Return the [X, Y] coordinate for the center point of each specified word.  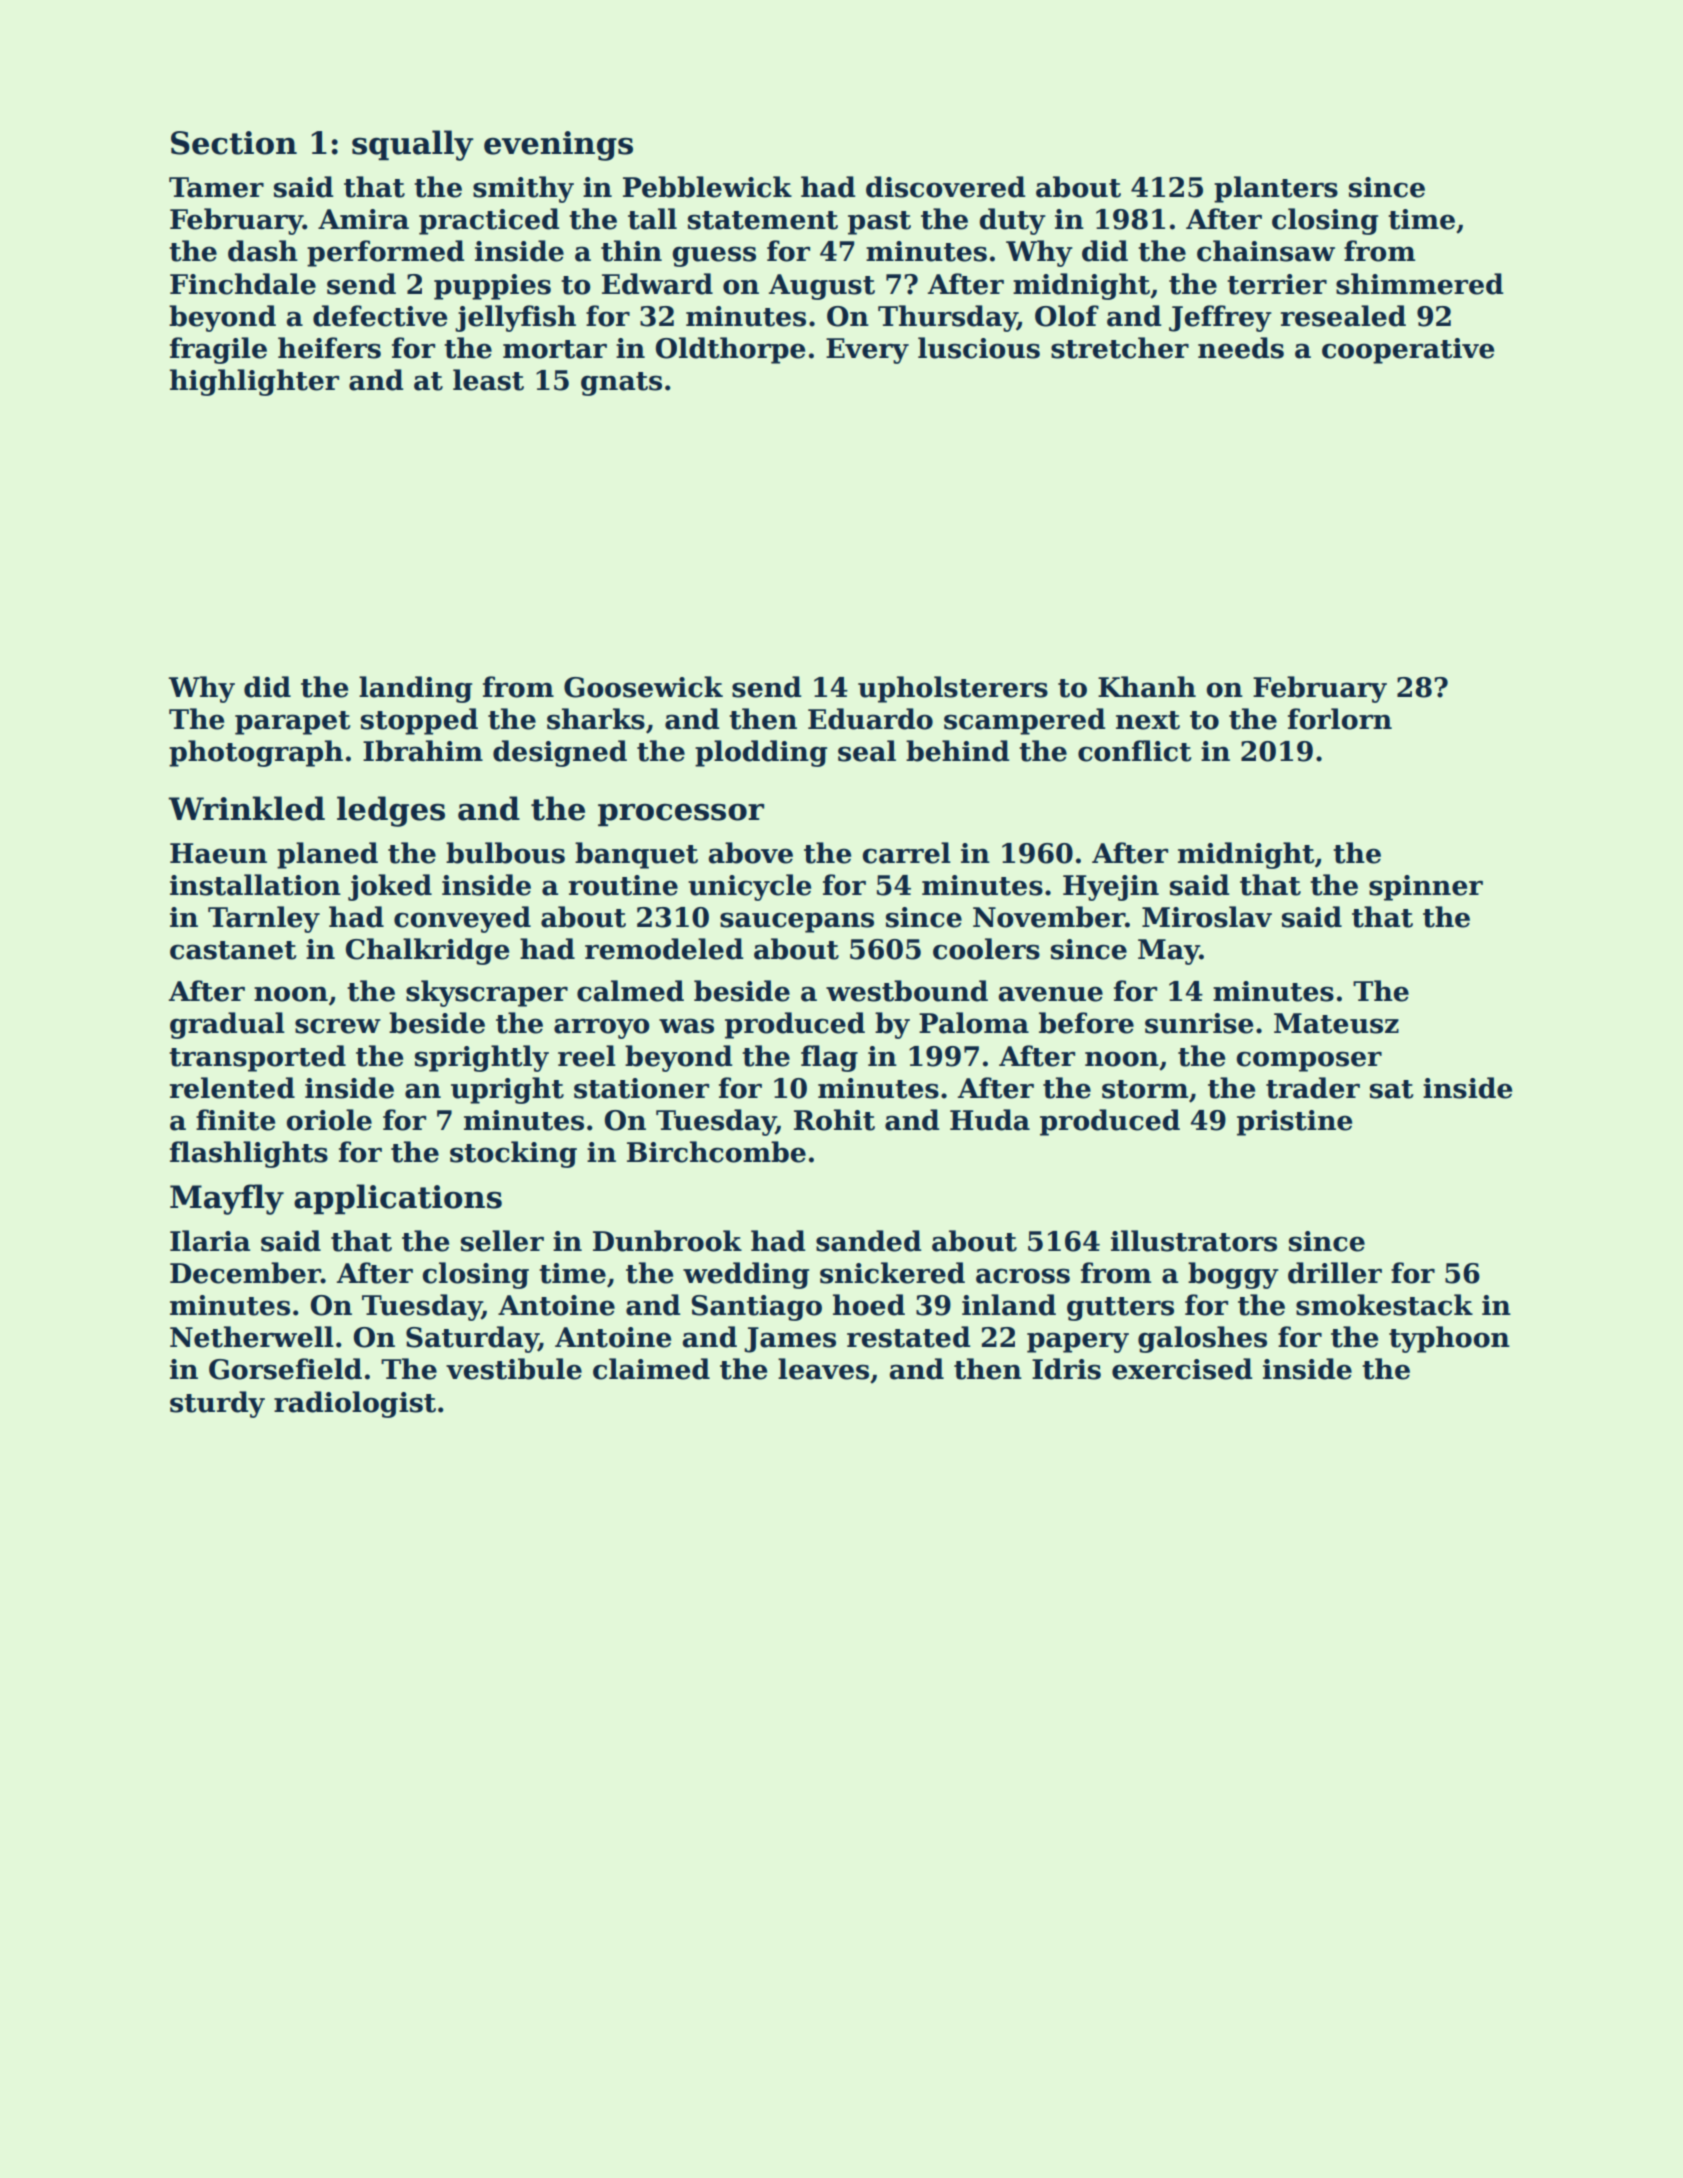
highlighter [254, 382]
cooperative [1408, 351]
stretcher [1120, 348]
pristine [1294, 1123]
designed [560, 753]
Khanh [1147, 687]
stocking [513, 1154]
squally [413, 145]
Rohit [834, 1120]
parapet [293, 723]
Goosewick [643, 687]
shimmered [1420, 284]
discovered [946, 187]
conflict [1135, 751]
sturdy [217, 1404]
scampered [1025, 721]
